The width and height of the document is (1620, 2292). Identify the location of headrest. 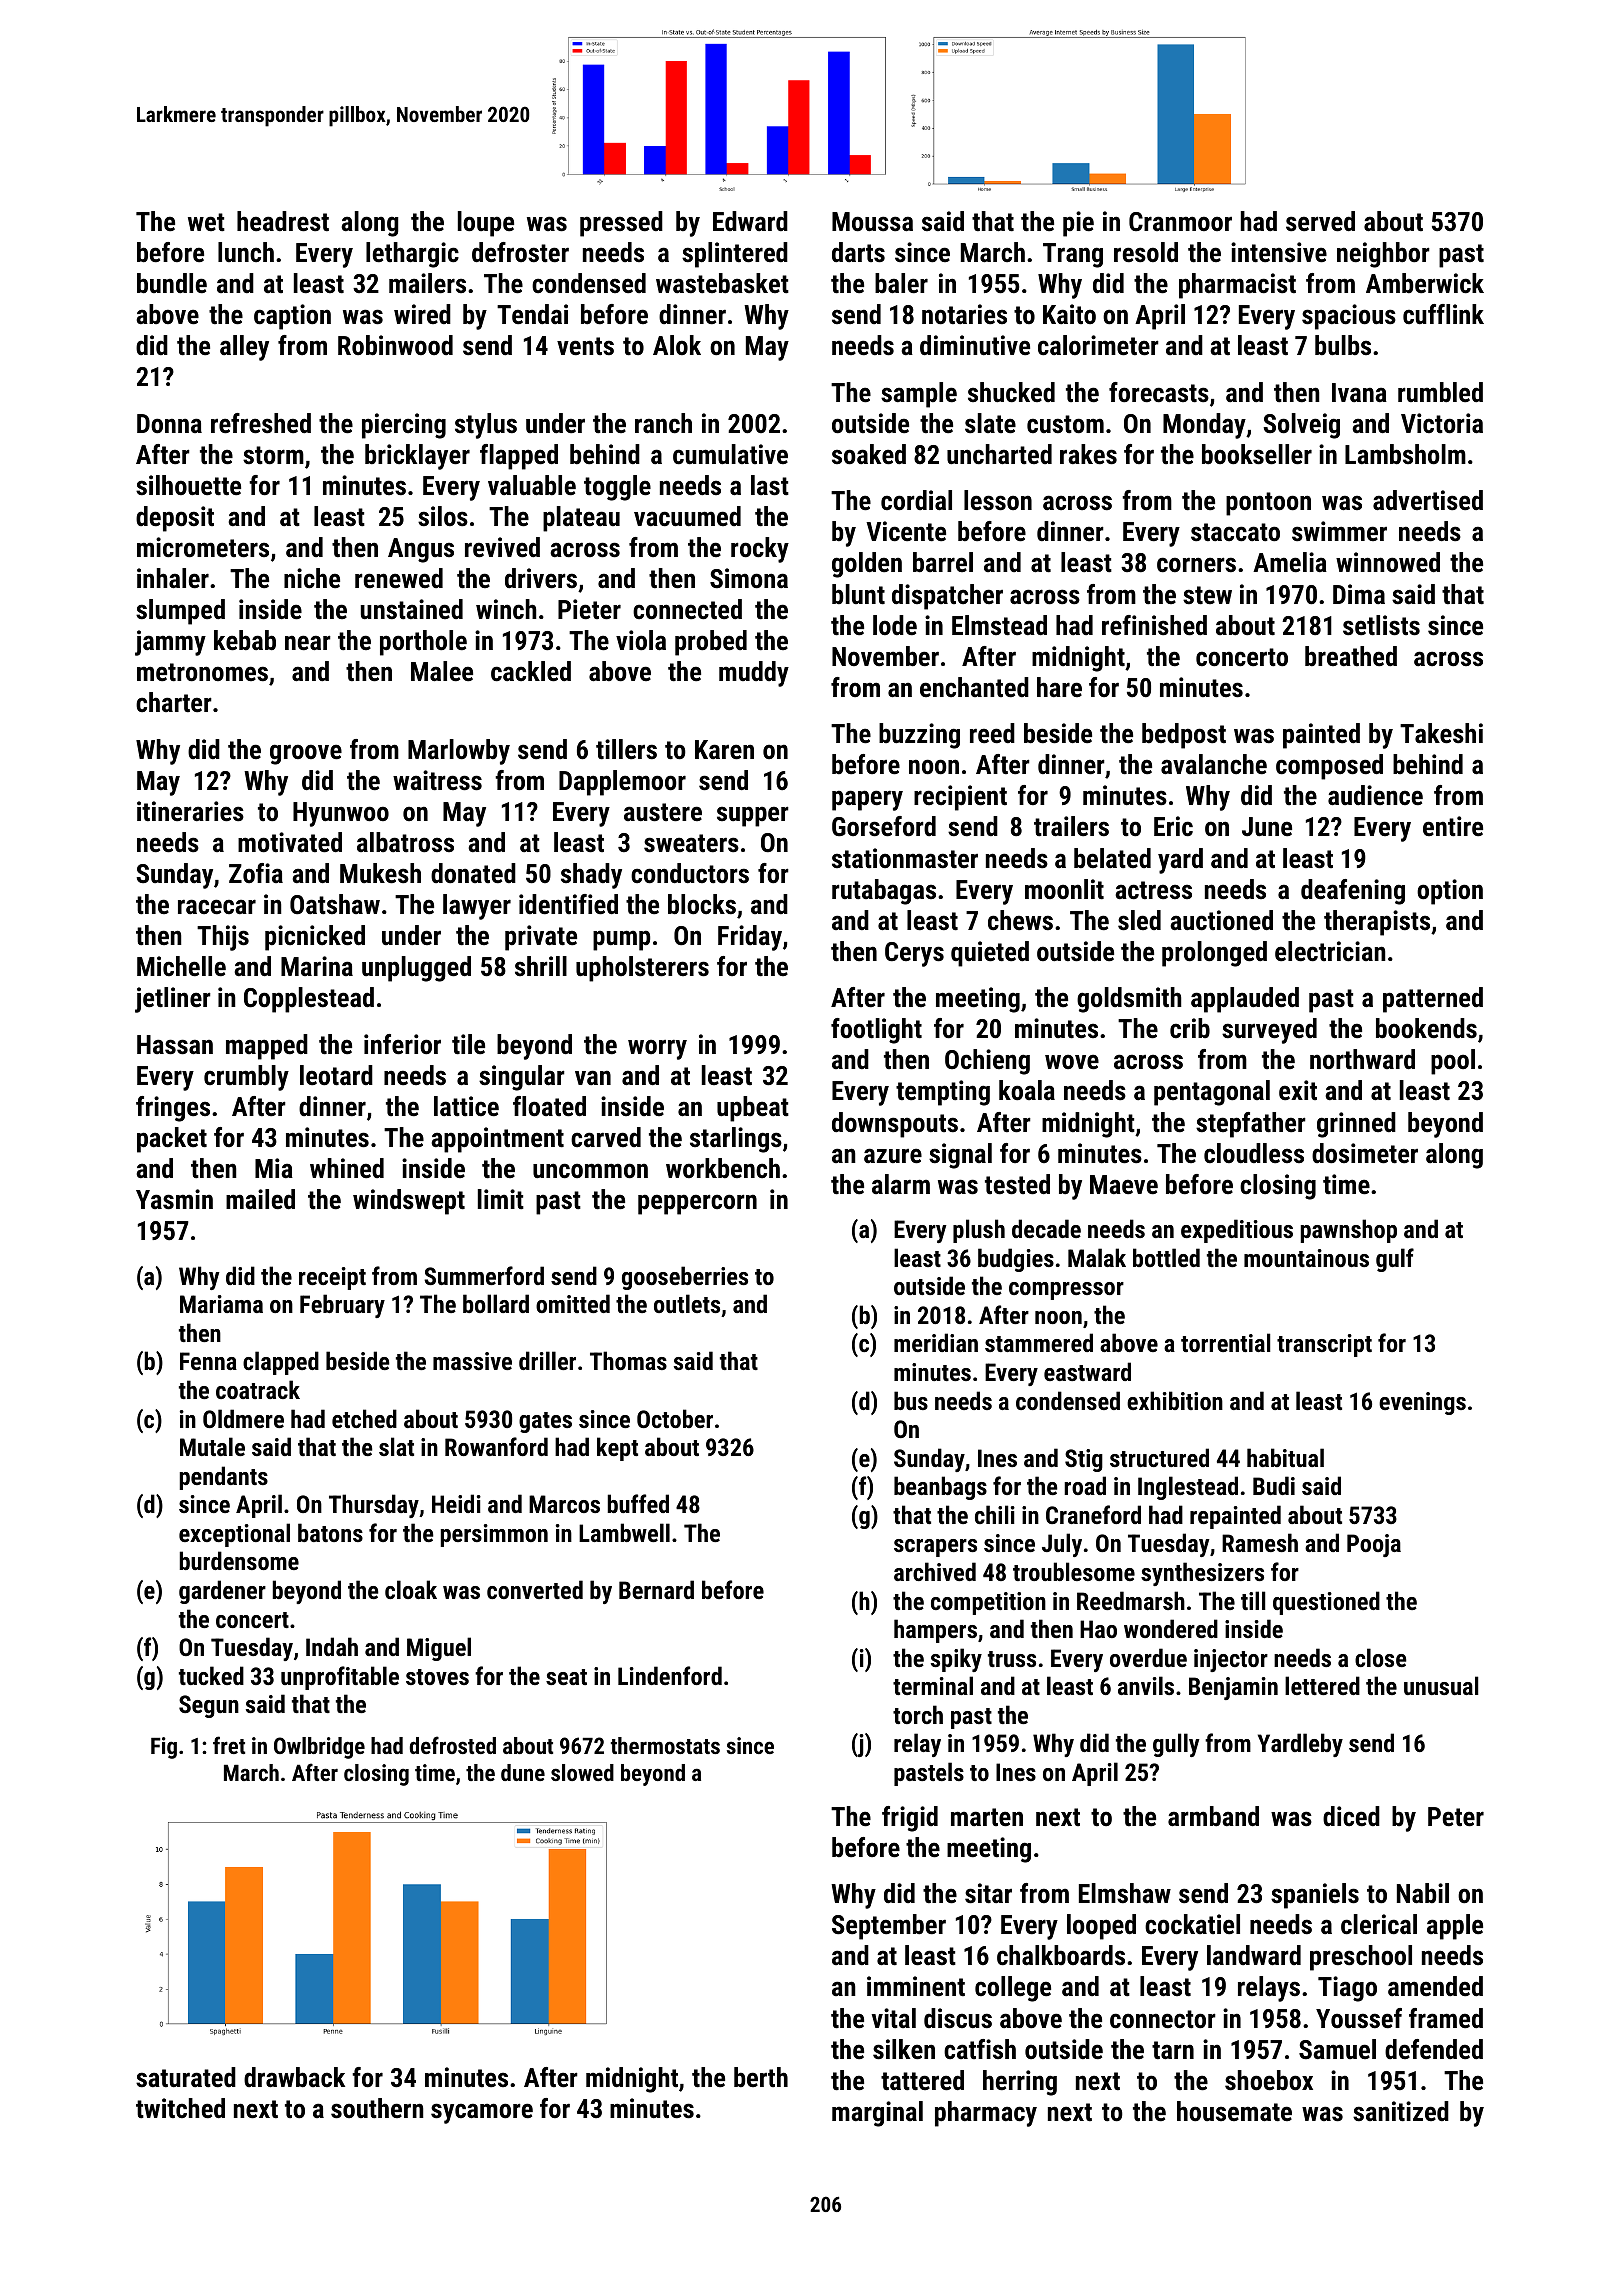
(283, 221).
